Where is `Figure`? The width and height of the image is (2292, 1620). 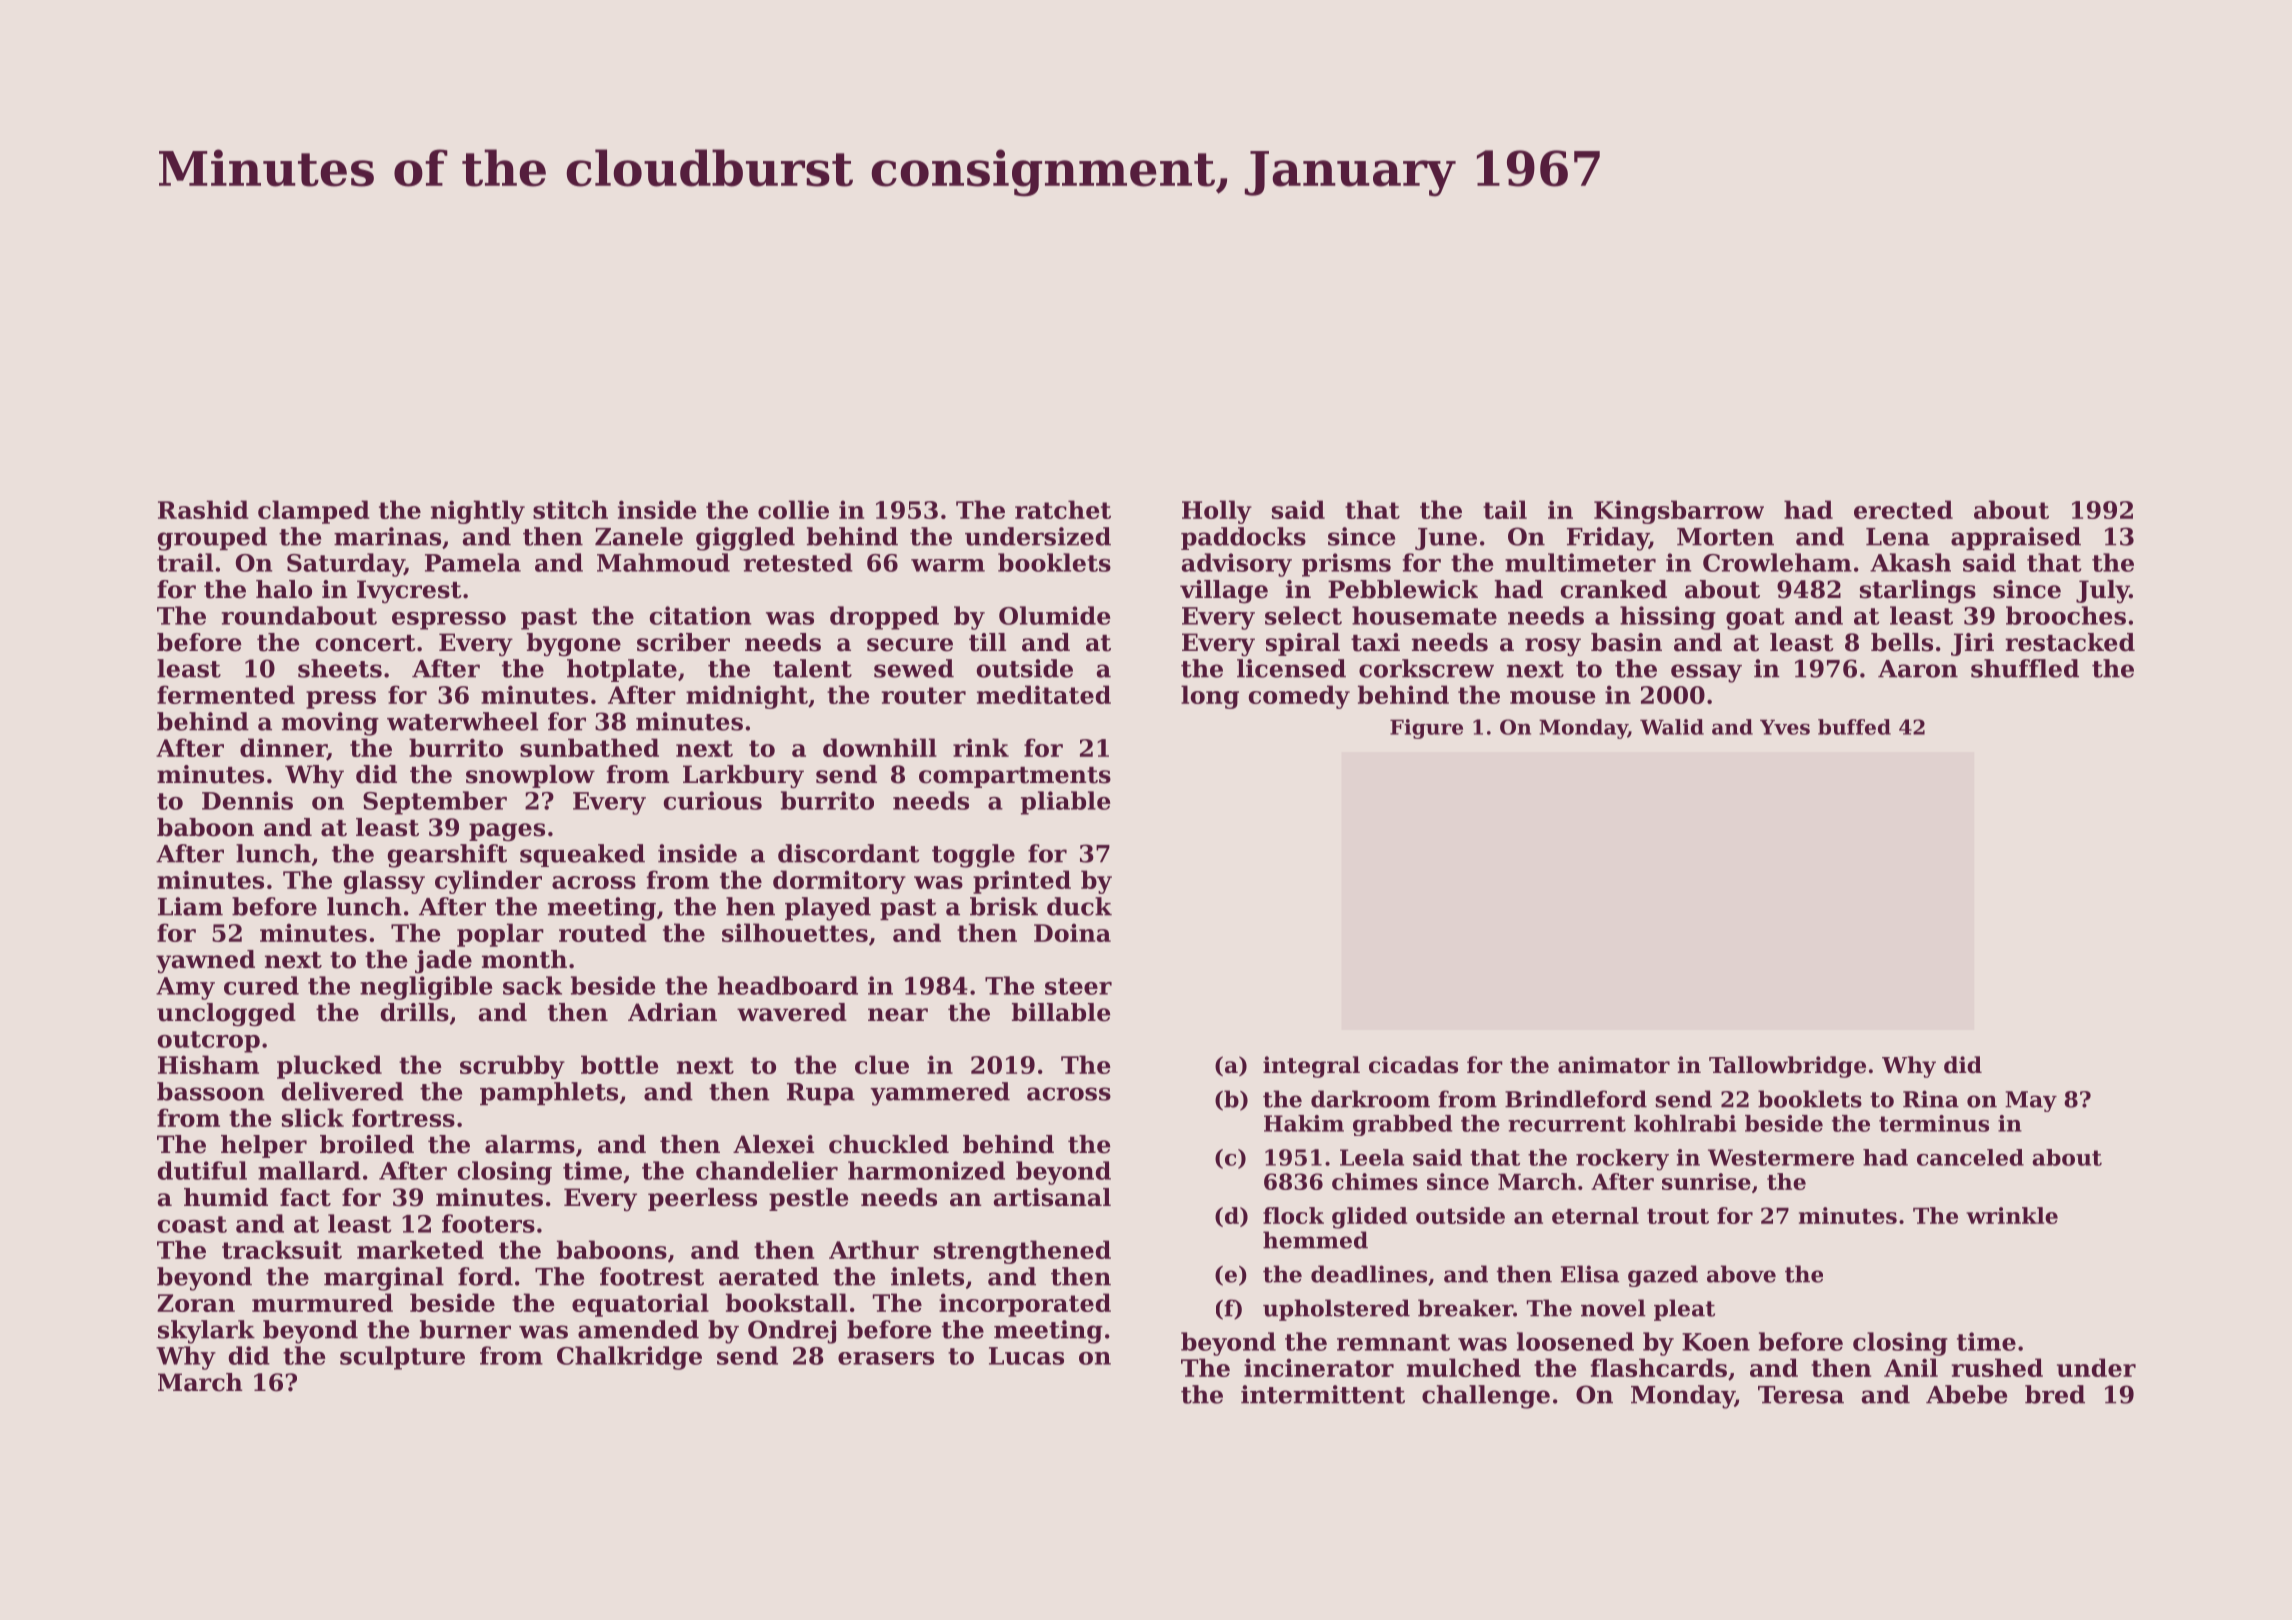
Figure is located at coordinates (1426, 729).
